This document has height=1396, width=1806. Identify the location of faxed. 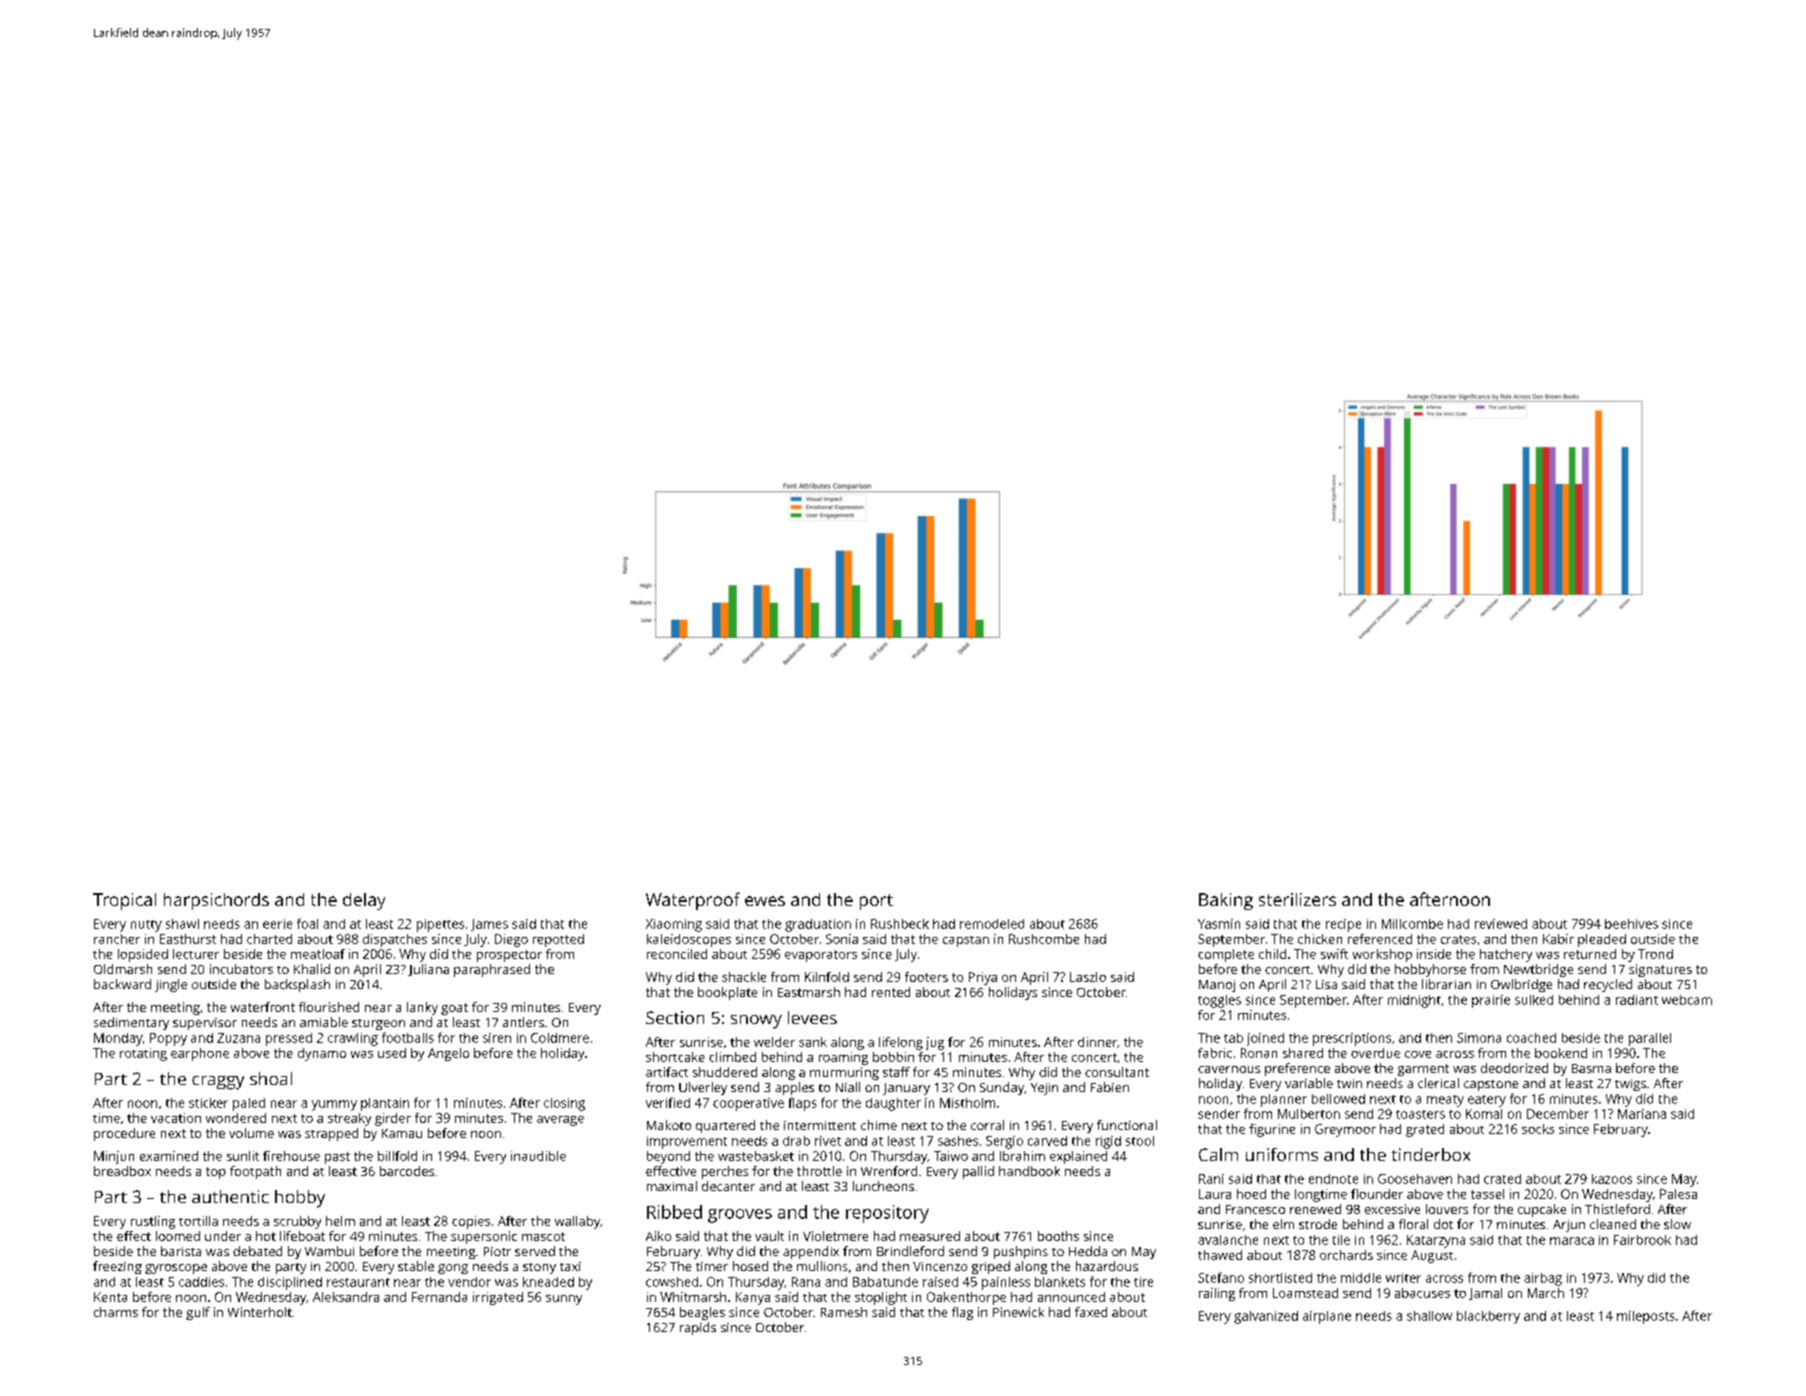
(1091, 1312).
